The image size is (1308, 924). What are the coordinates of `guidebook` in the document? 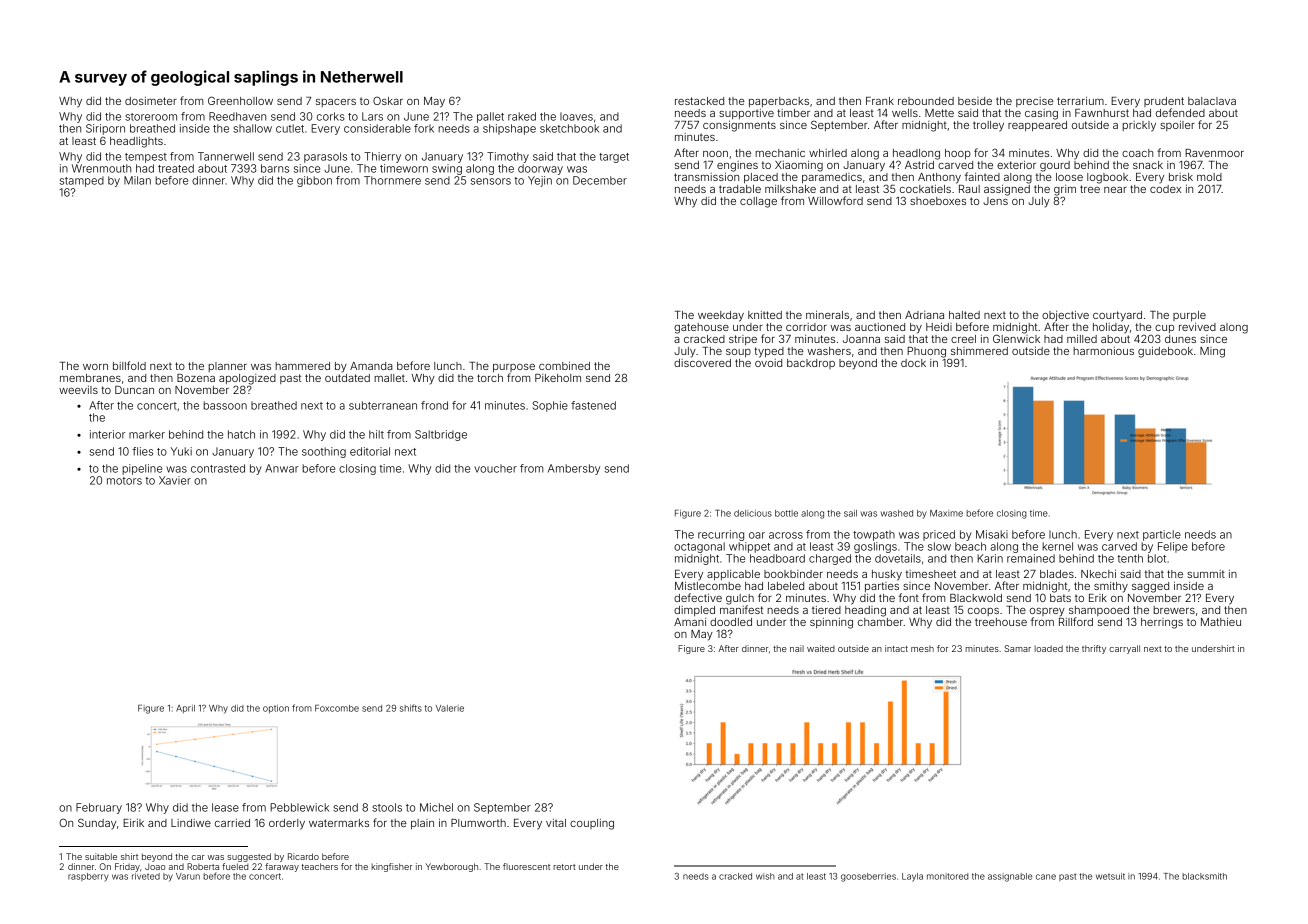 It's located at (1165, 352).
